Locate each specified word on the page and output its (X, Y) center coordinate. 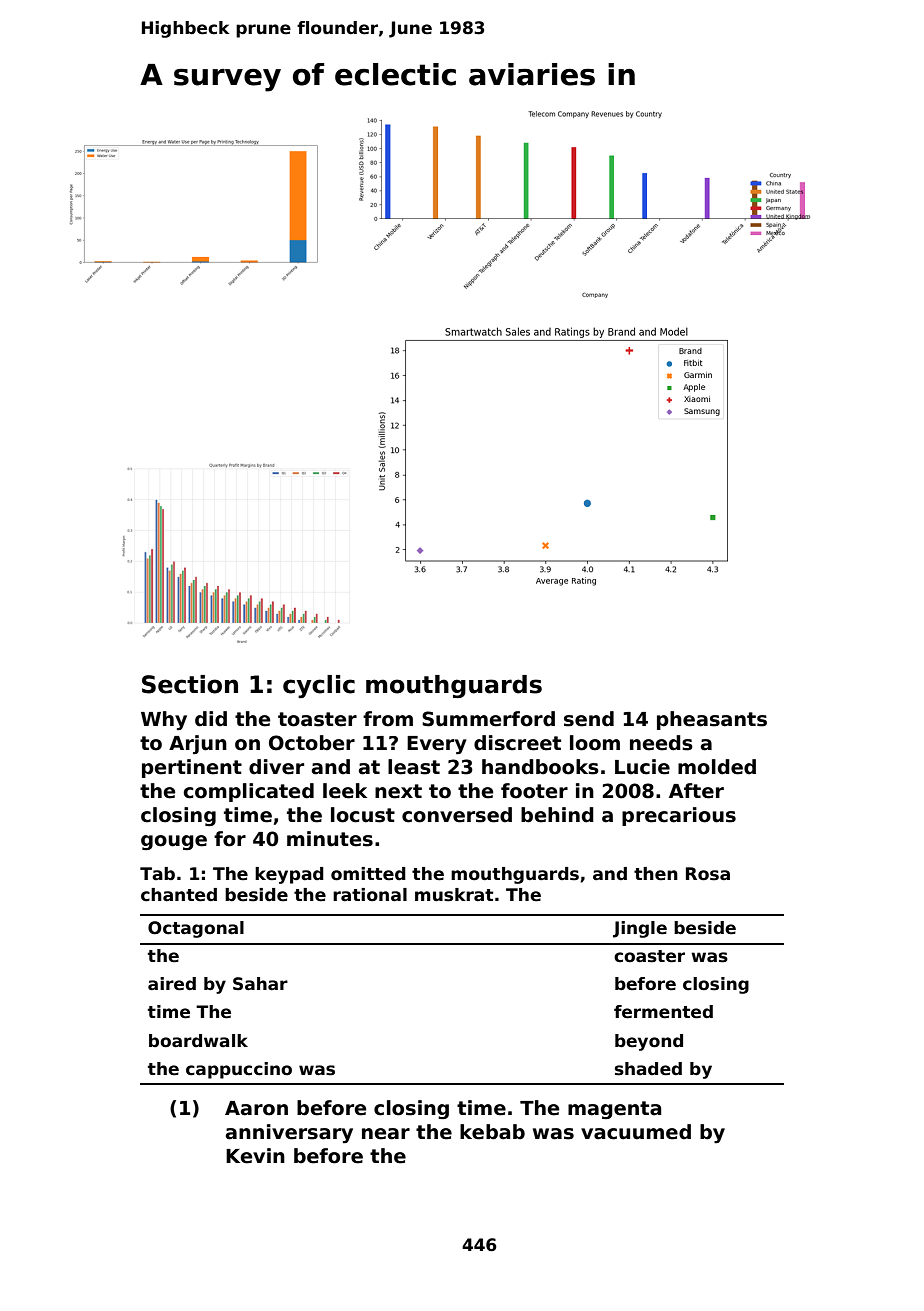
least (414, 767)
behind (557, 815)
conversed (457, 815)
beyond (649, 1042)
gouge (174, 842)
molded (717, 767)
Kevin (255, 1156)
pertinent (192, 768)
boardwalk (198, 1041)
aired (172, 984)
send (589, 719)
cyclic (319, 686)
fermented (663, 1012)
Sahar (260, 984)
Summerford (488, 719)
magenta (615, 1110)
